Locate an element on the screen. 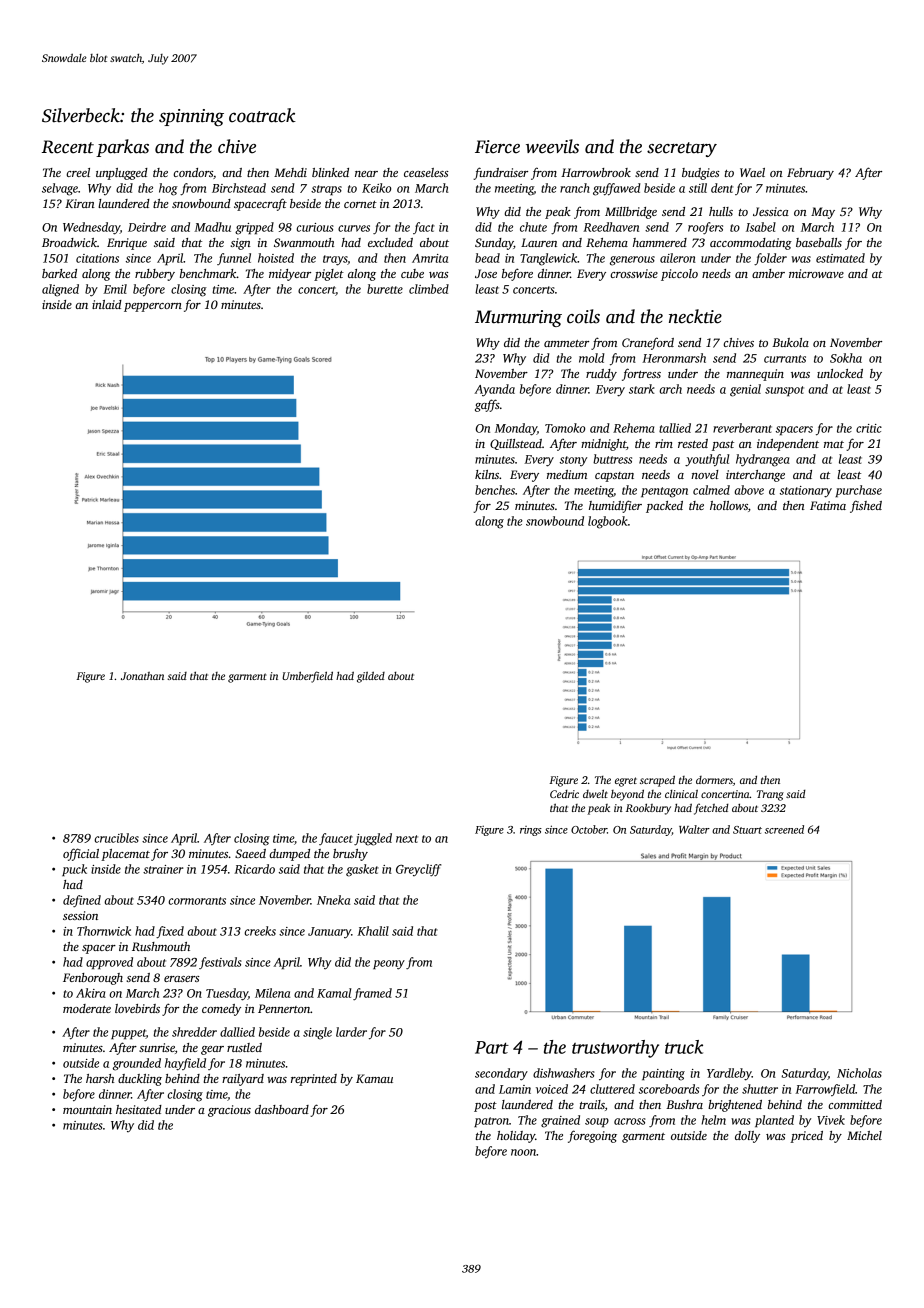 Image resolution: width=924 pixels, height=1308 pixels. gasket is located at coordinates (362, 870).
